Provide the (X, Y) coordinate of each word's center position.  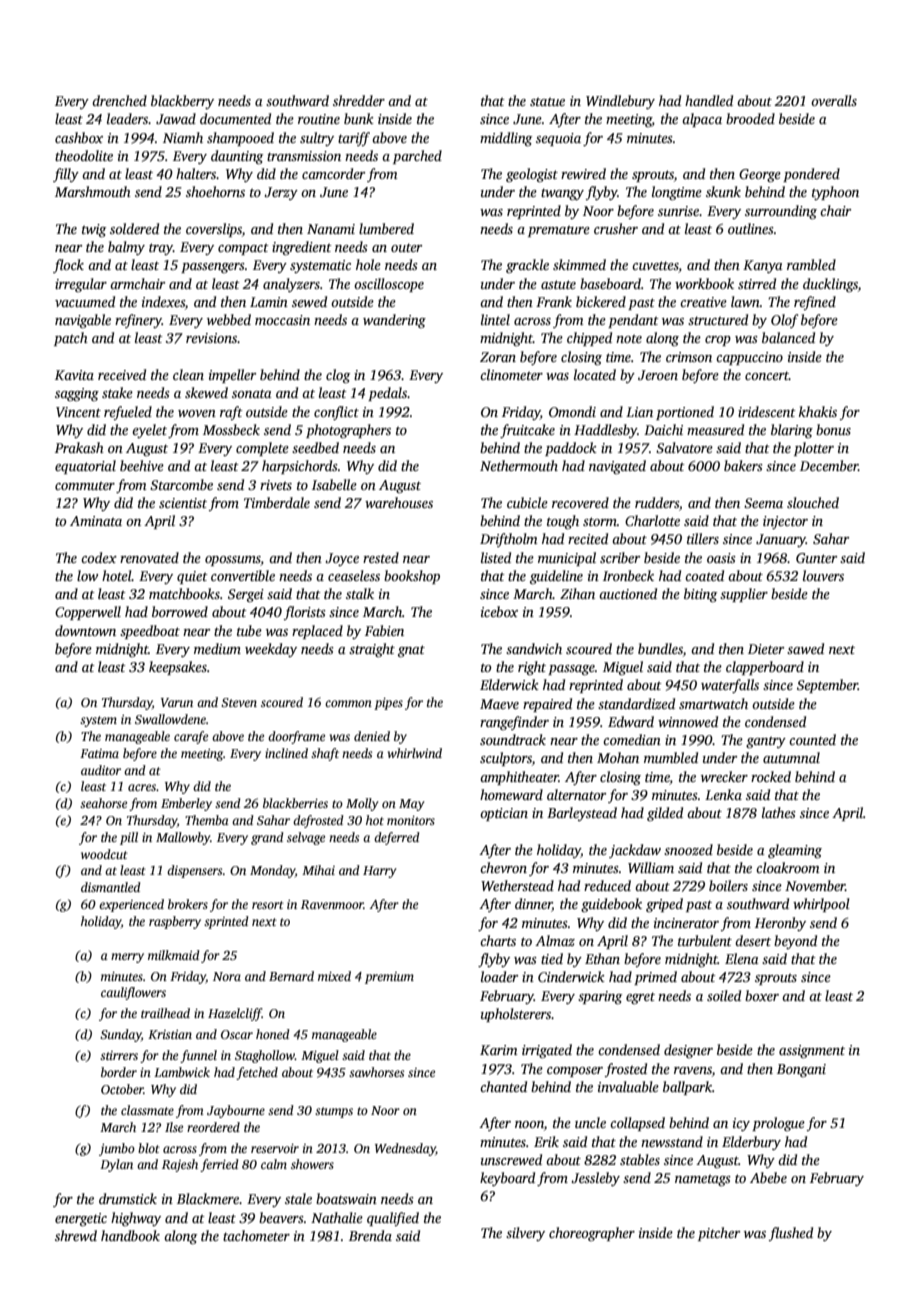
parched (417, 157)
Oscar (237, 1034)
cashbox (79, 137)
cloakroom (788, 867)
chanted (503, 1086)
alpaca (702, 120)
